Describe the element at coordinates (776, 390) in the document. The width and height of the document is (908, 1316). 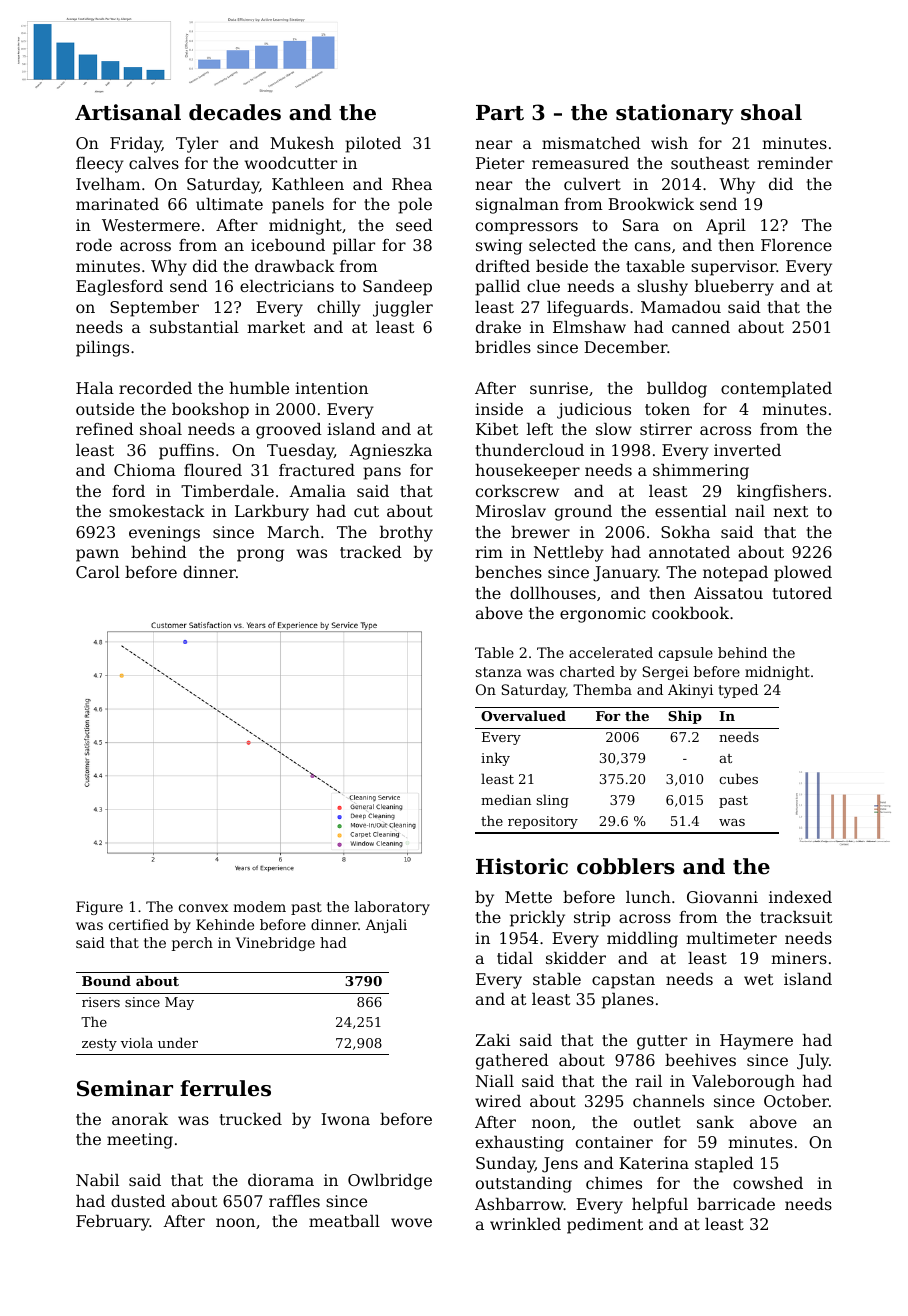
I see `contemplated` at that location.
